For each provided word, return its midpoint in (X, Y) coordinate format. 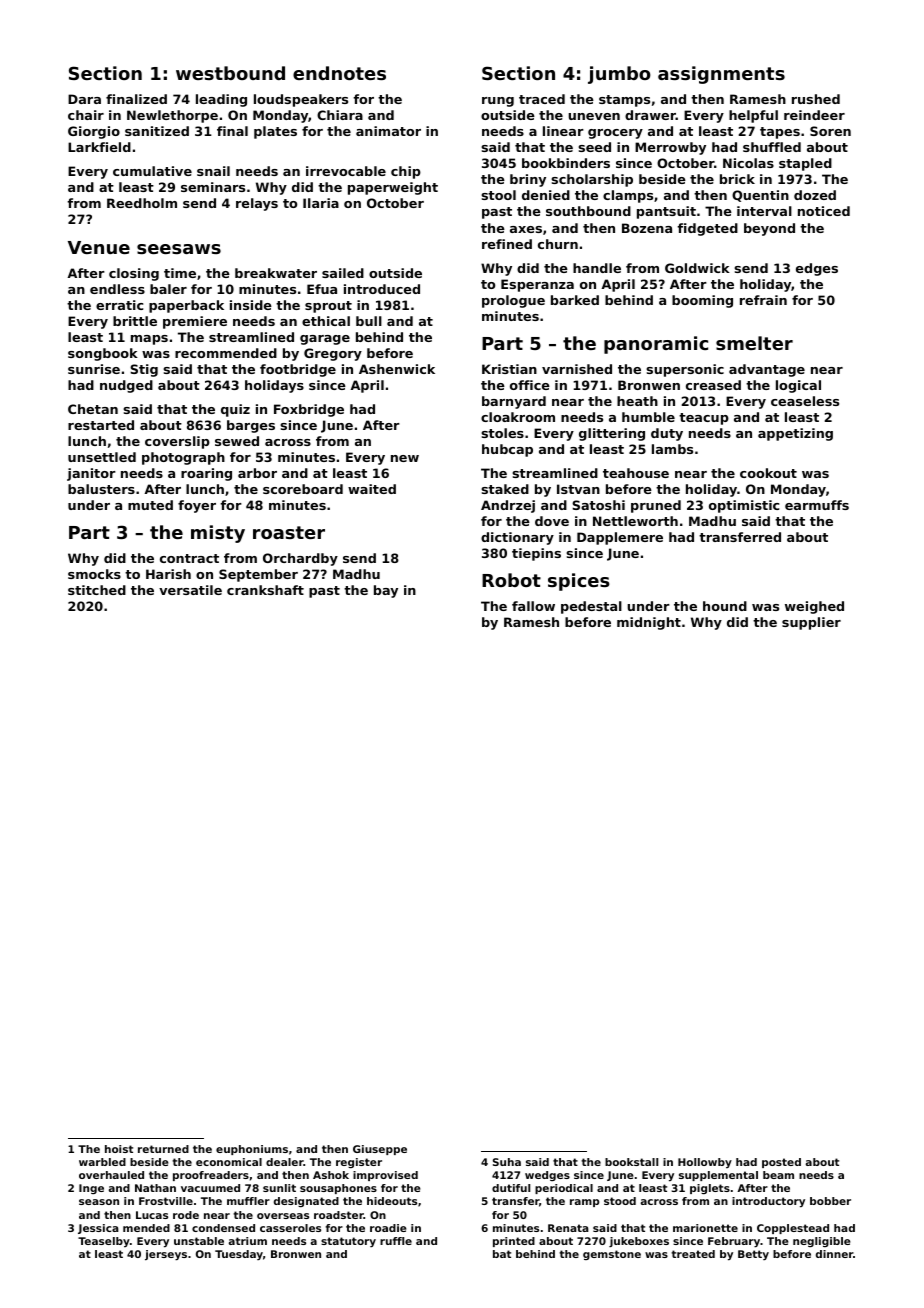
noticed (824, 211)
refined (507, 244)
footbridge (298, 370)
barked (575, 300)
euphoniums (252, 1150)
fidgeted (707, 229)
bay (386, 591)
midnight (649, 623)
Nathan (155, 1188)
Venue (99, 247)
